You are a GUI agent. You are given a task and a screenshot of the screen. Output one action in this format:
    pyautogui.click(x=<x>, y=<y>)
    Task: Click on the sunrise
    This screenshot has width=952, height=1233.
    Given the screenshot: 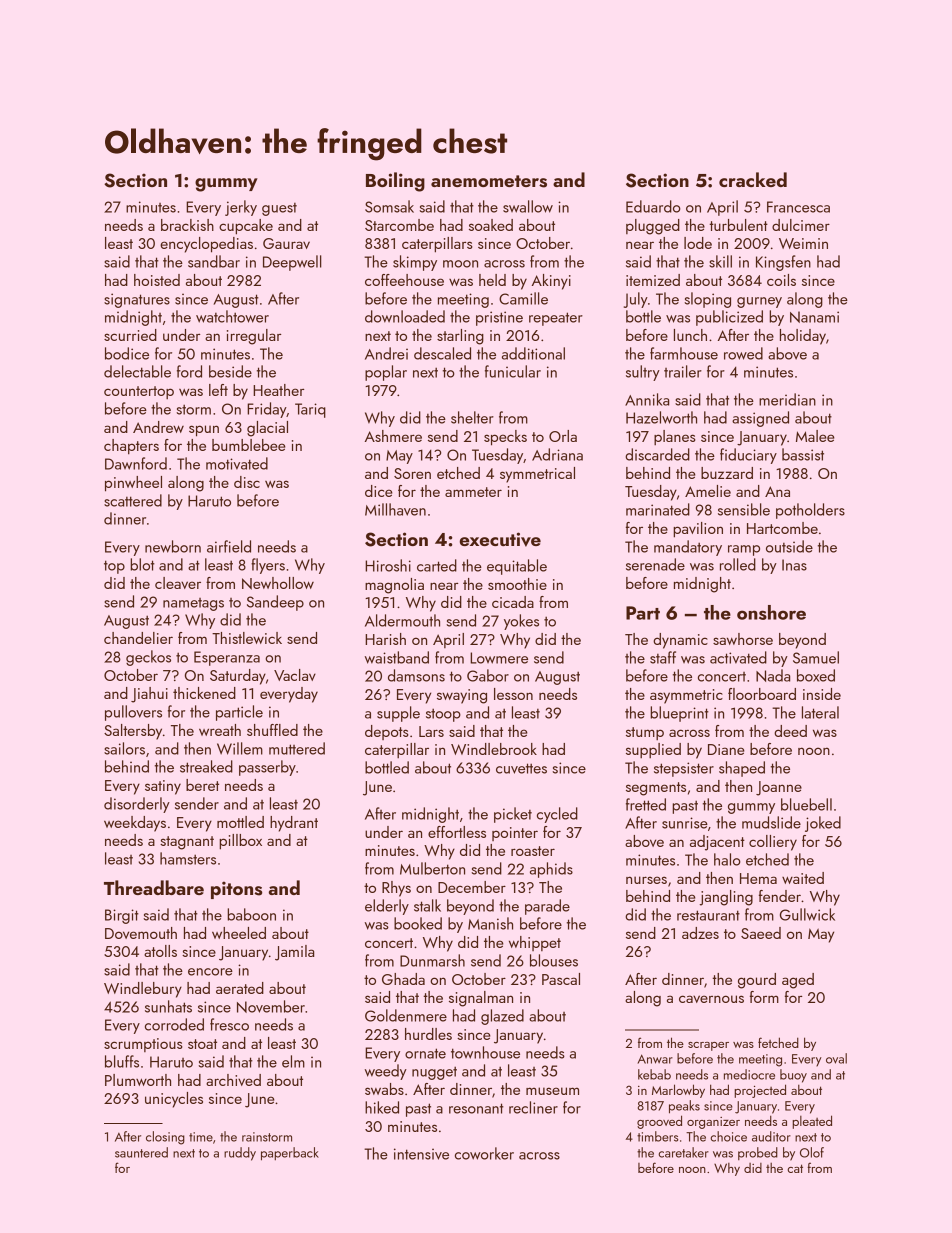 What is the action you would take?
    pyautogui.click(x=685, y=823)
